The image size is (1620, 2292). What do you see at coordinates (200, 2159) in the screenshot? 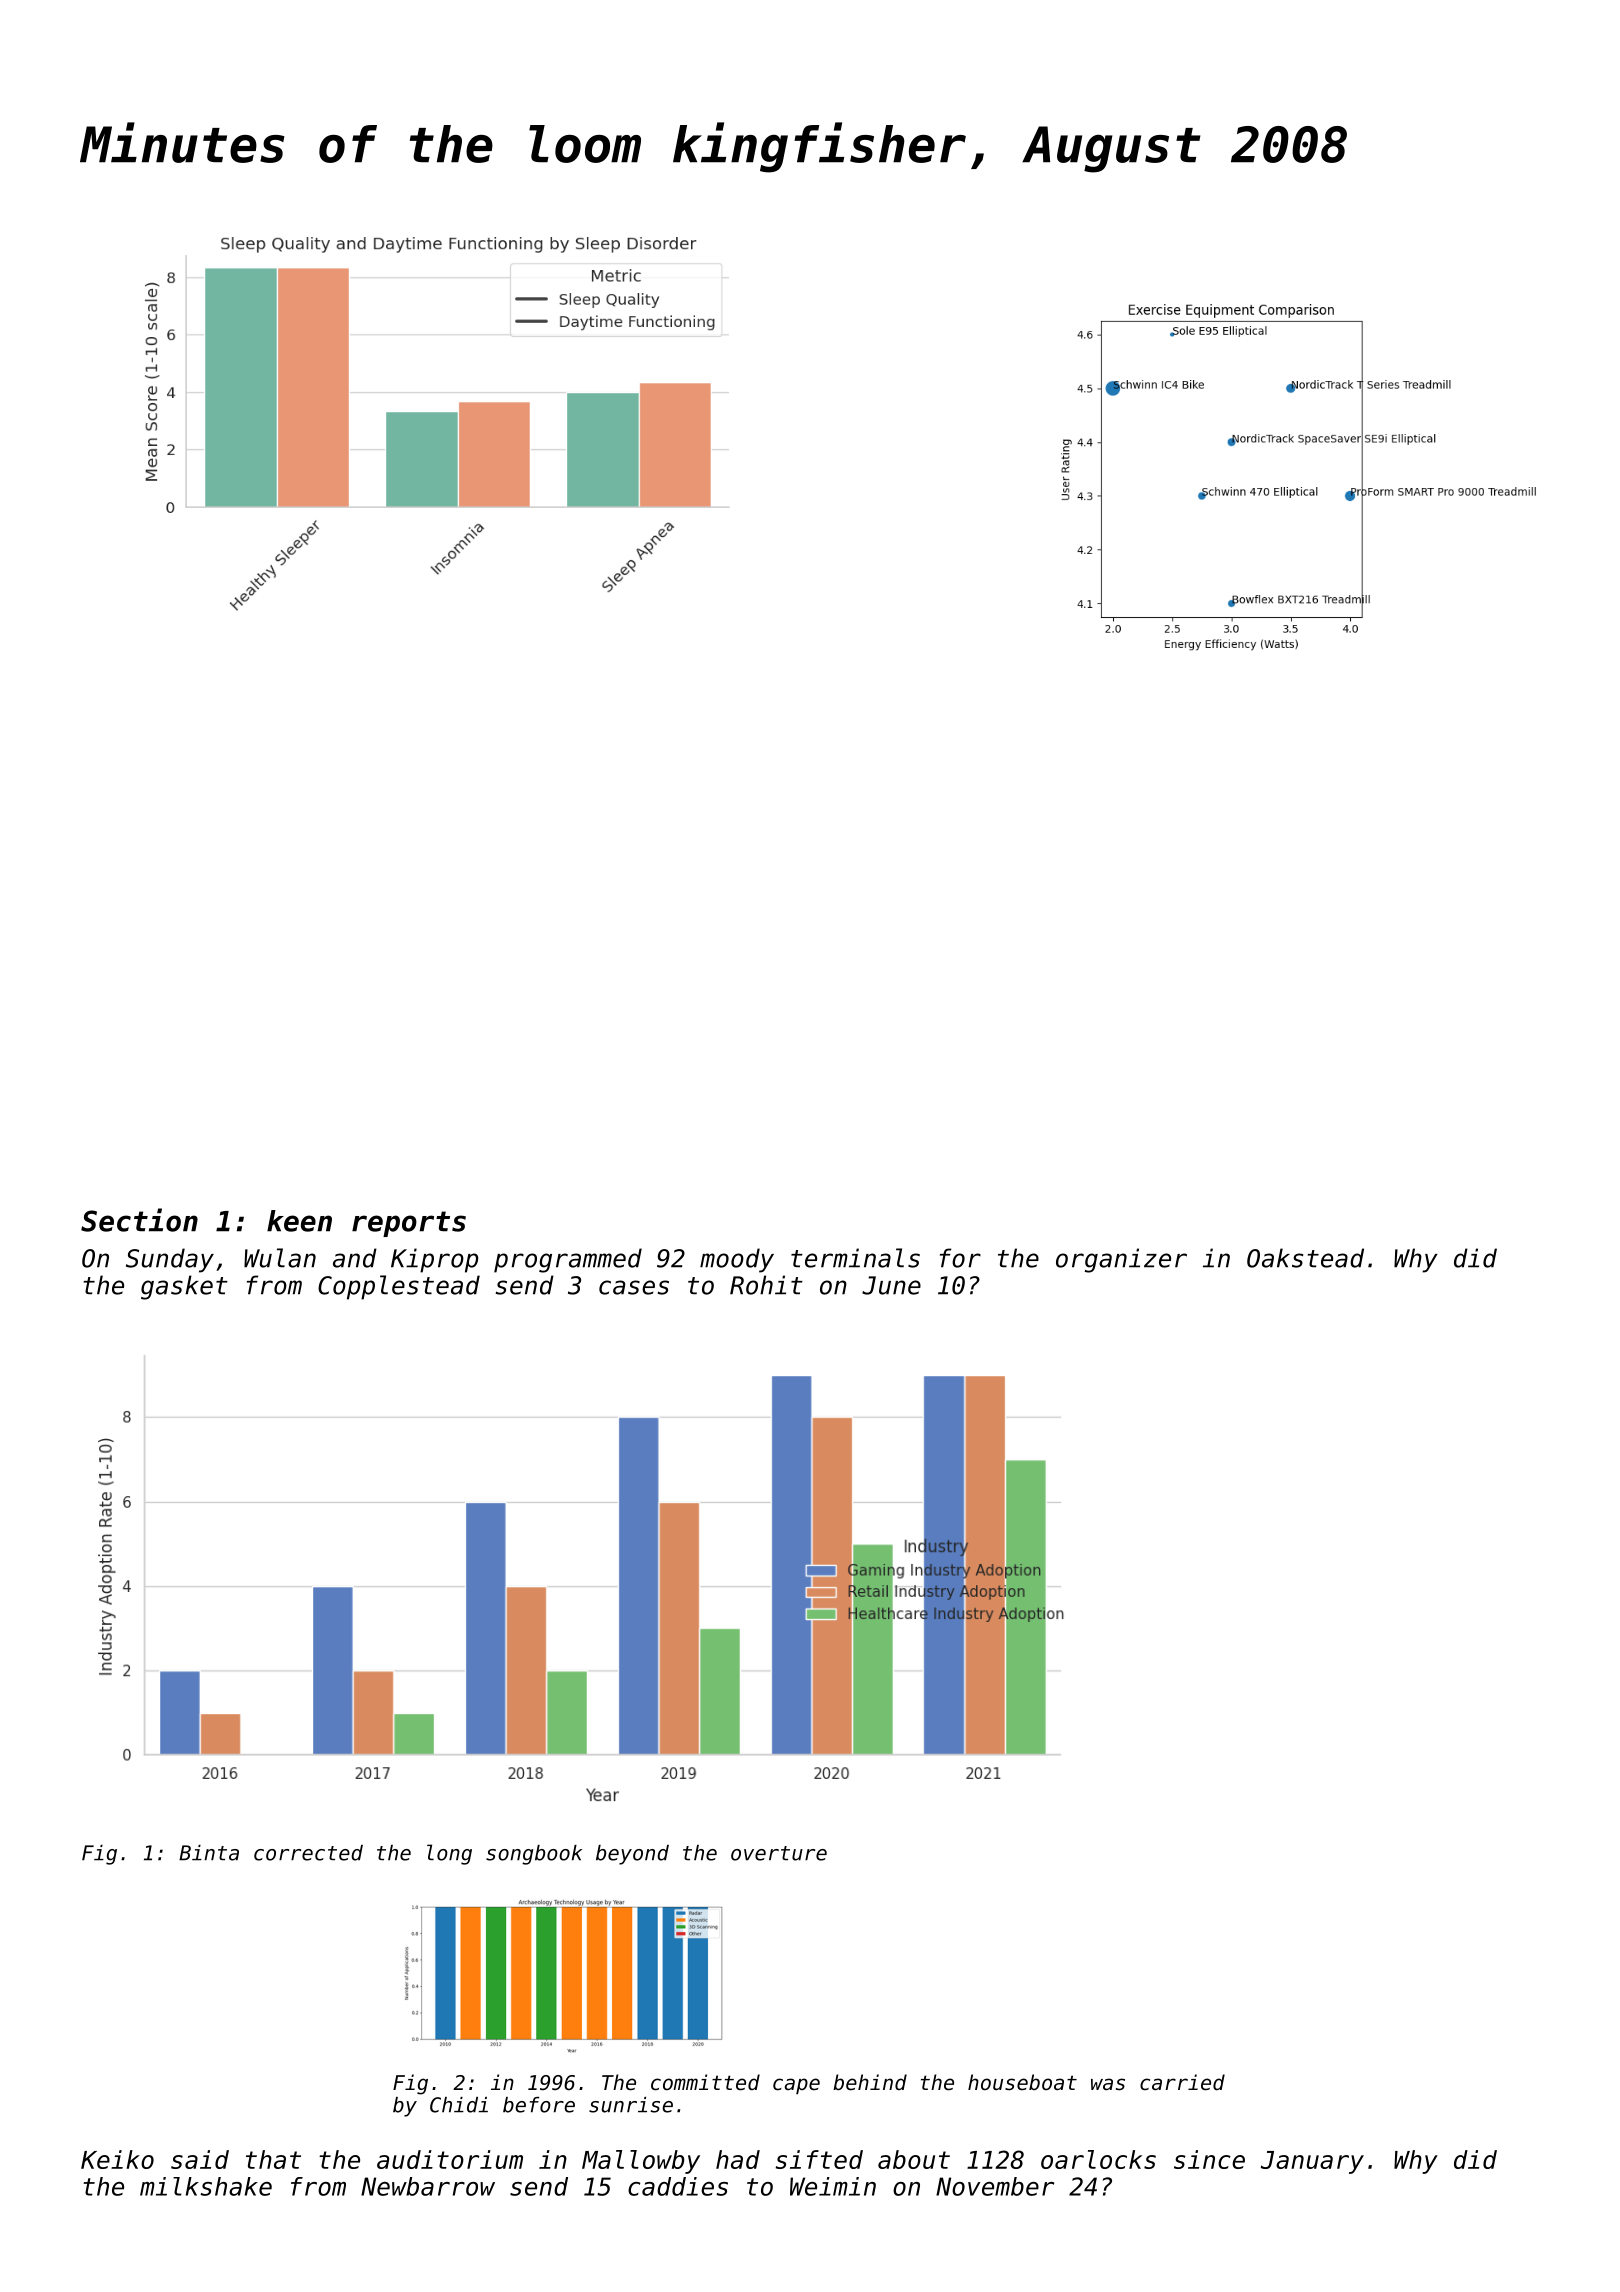
I see `said` at bounding box center [200, 2159].
